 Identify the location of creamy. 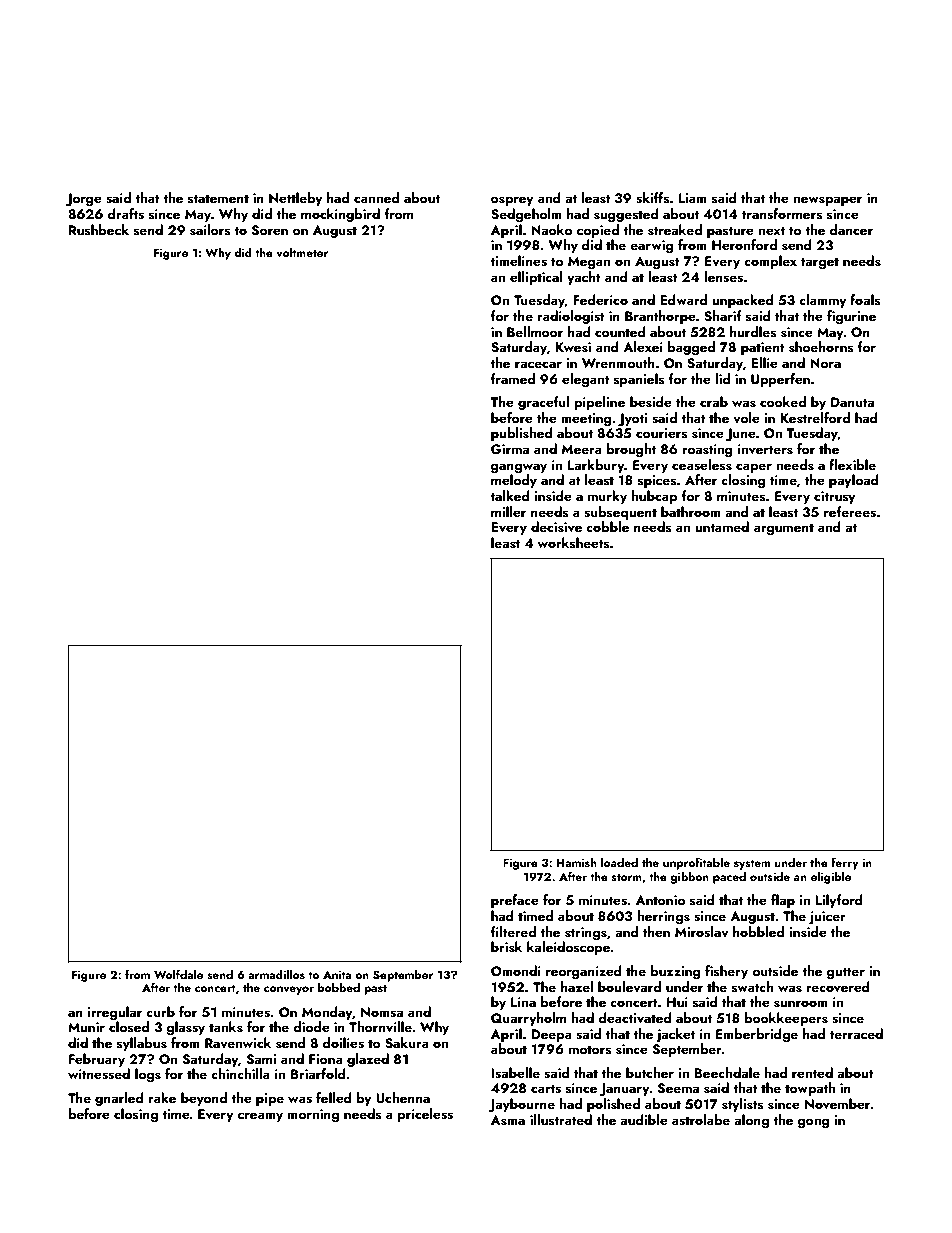
(260, 1117).
